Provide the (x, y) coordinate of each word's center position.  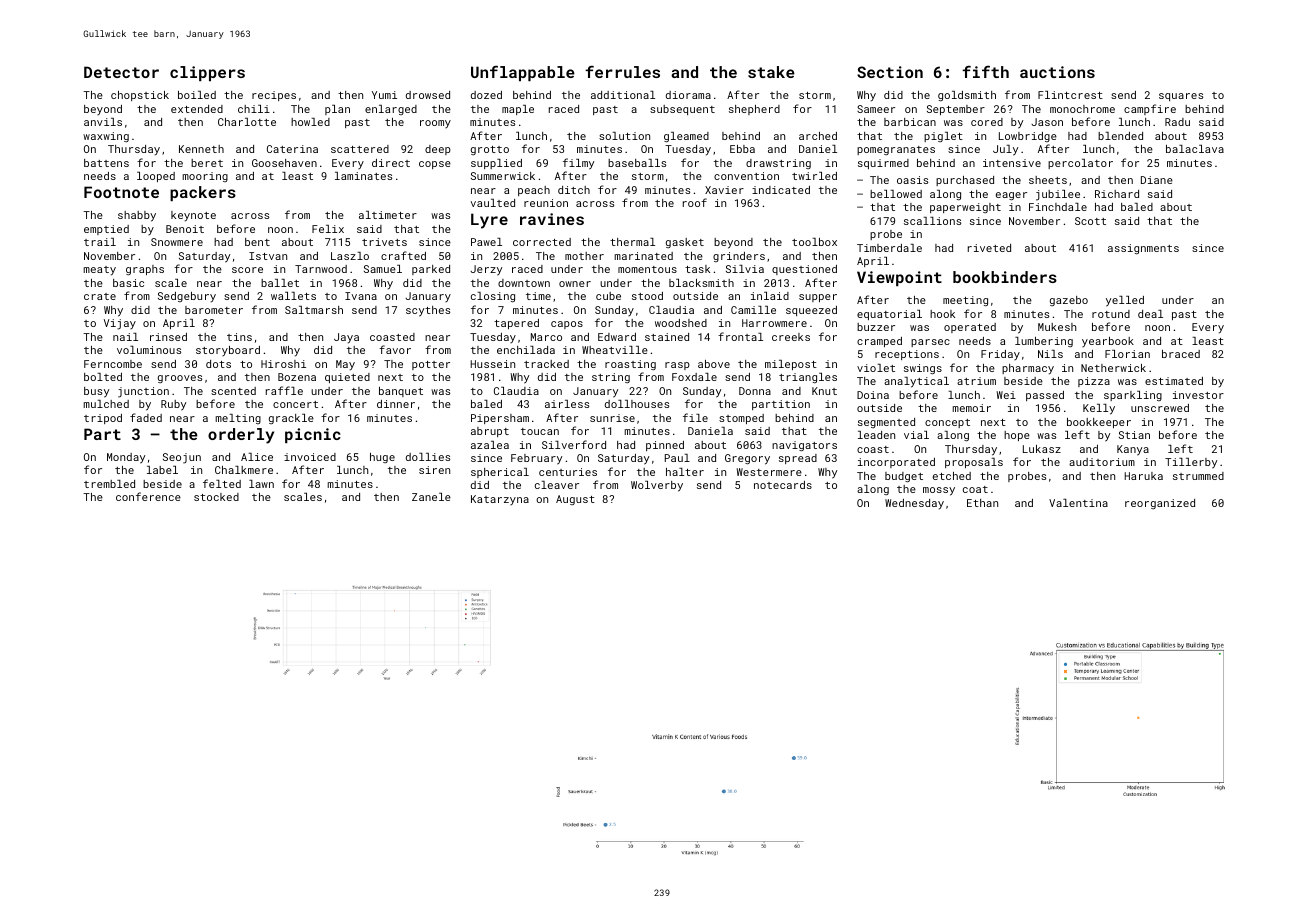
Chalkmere (244, 470)
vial (916, 435)
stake (771, 72)
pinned (665, 446)
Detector (121, 72)
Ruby (173, 405)
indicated (781, 190)
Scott (1090, 221)
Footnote (121, 192)
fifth (985, 71)
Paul (677, 458)
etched (952, 476)
